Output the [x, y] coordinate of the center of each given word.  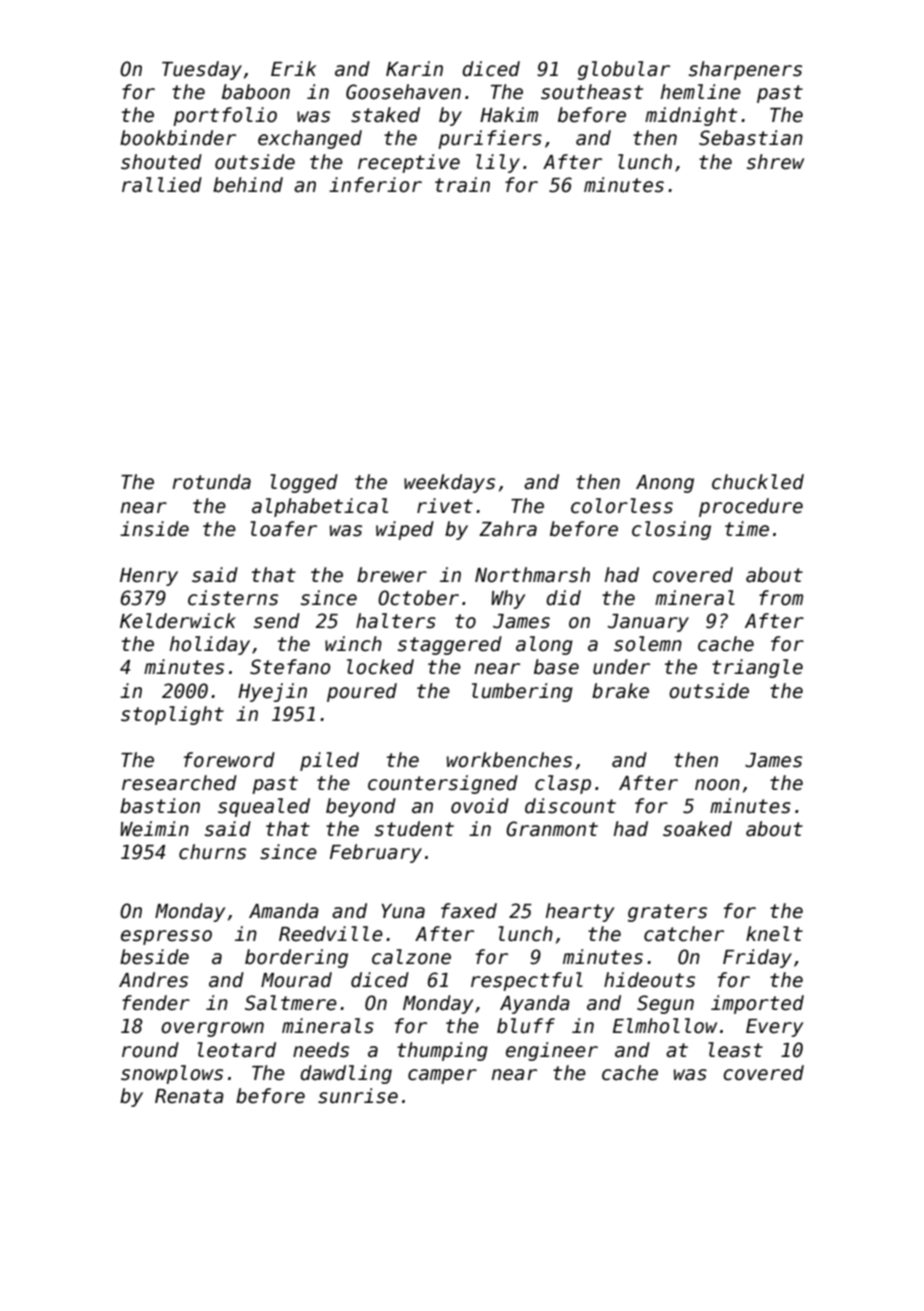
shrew [775, 162]
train [462, 185]
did [563, 598]
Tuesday [202, 70]
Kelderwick [178, 621]
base [556, 667]
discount [570, 806]
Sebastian [751, 138]
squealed [264, 807]
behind [248, 185]
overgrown [212, 1029]
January [648, 623]
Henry [149, 577]
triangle [757, 668]
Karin [414, 69]
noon [717, 785]
